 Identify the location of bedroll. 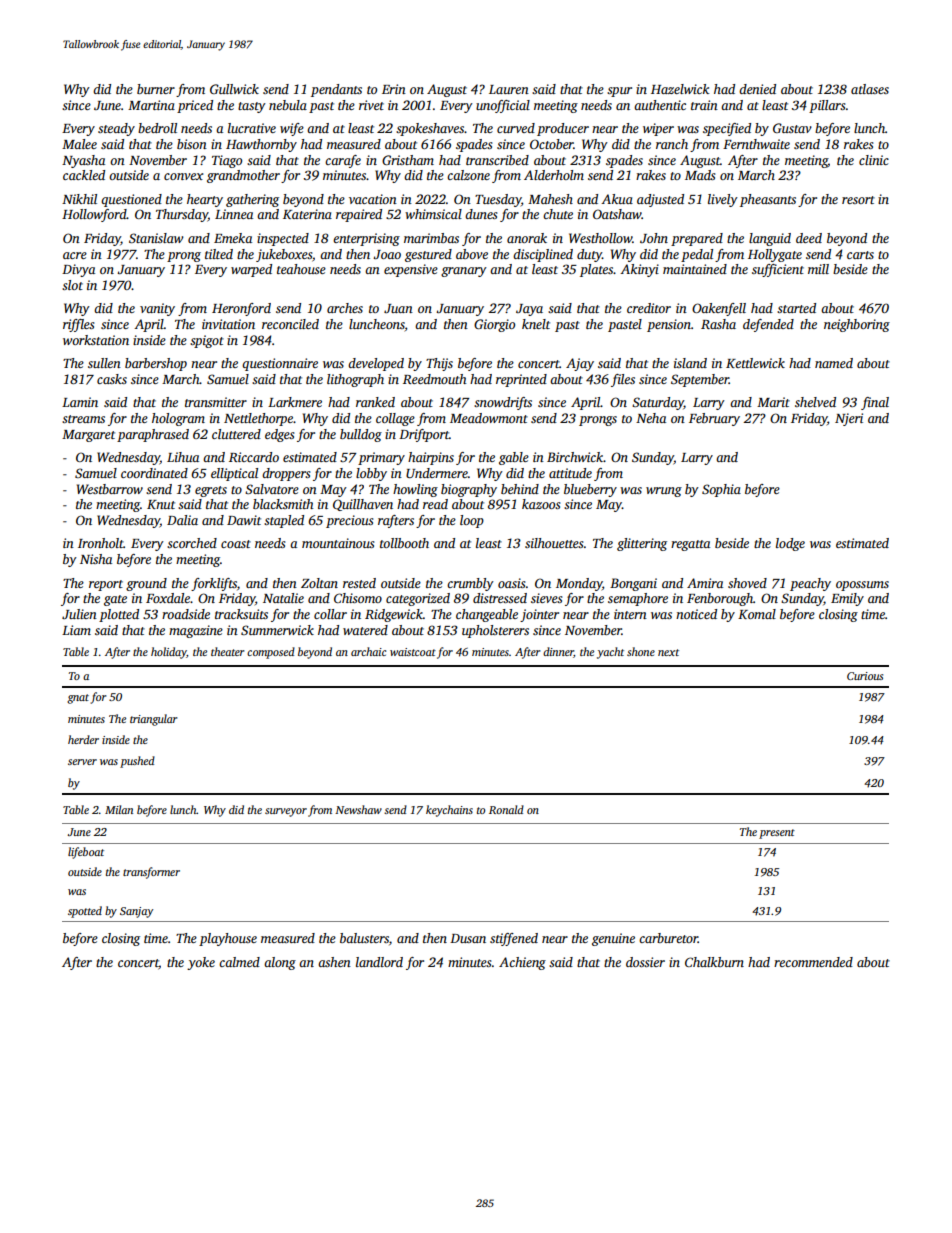
(157, 128).
